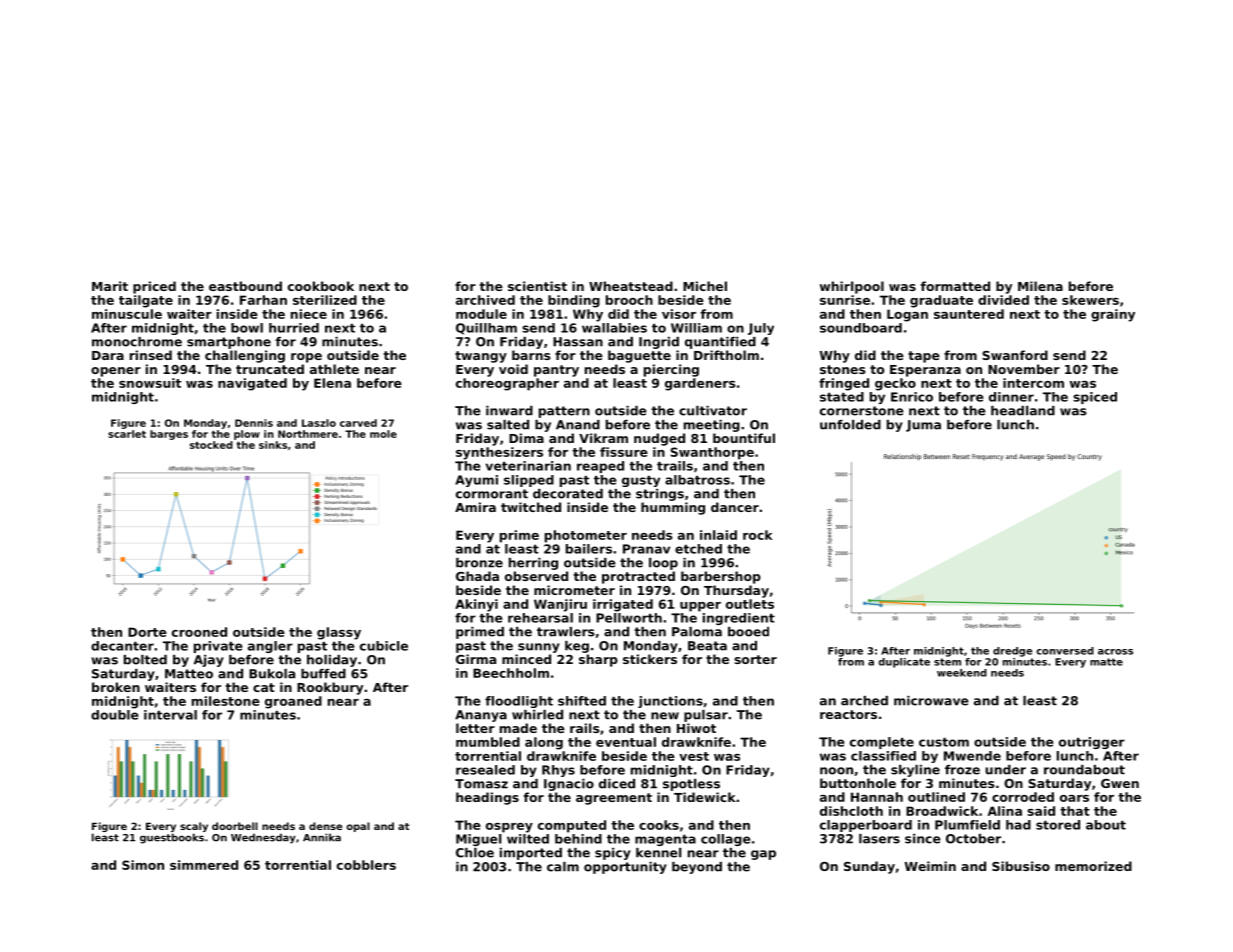  I want to click on scientist, so click(537, 286).
